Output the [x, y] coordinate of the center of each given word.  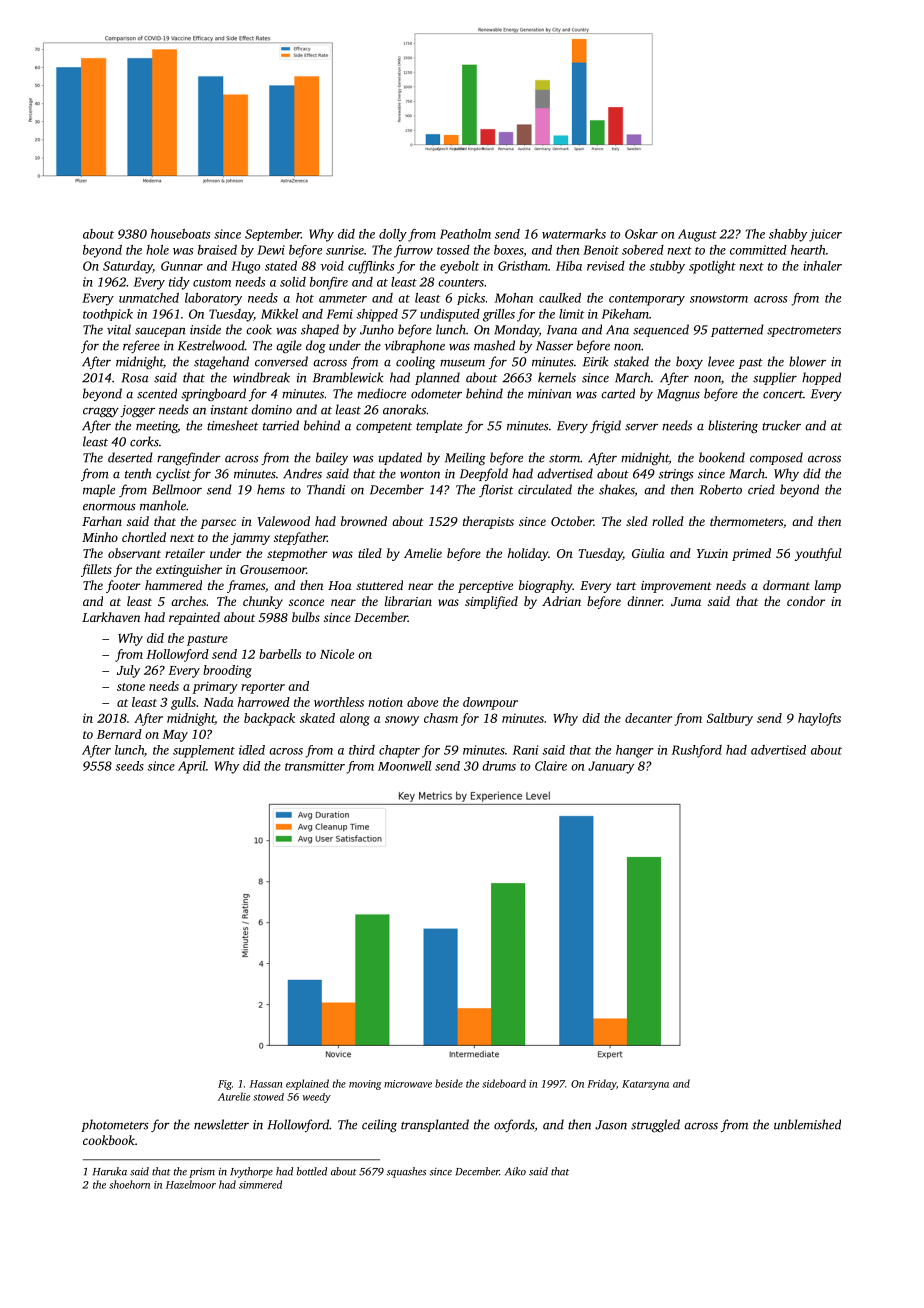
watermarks [574, 234]
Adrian [561, 601]
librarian [408, 601]
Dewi [271, 250]
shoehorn [129, 1184]
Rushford [697, 751]
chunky [263, 602]
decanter [648, 718]
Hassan [266, 1084]
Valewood [284, 521]
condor [806, 601]
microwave [408, 1084]
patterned [737, 330]
